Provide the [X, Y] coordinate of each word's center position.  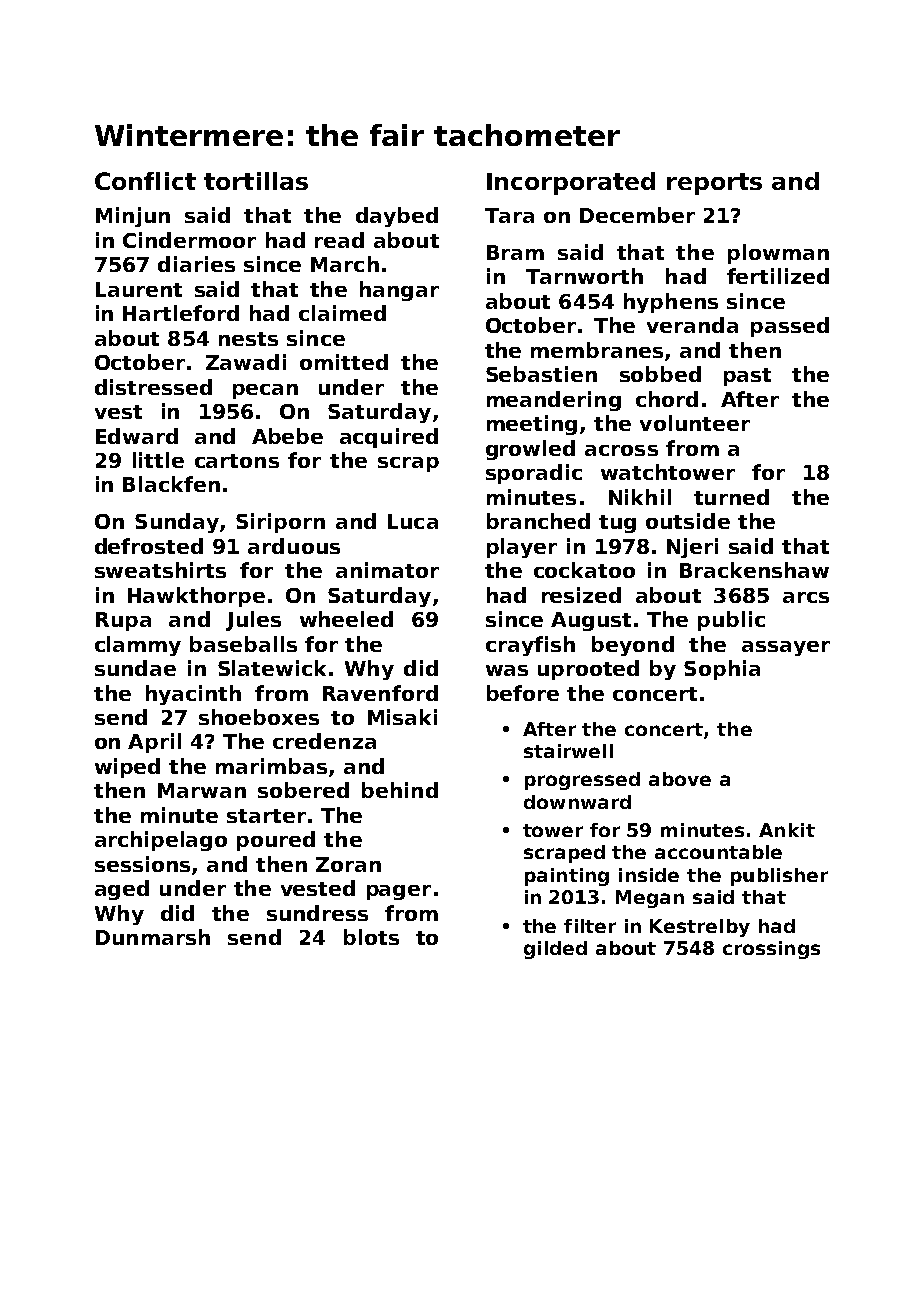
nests [248, 339]
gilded [555, 950]
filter [590, 926]
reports [714, 184]
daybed [397, 217]
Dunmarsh [153, 937]
